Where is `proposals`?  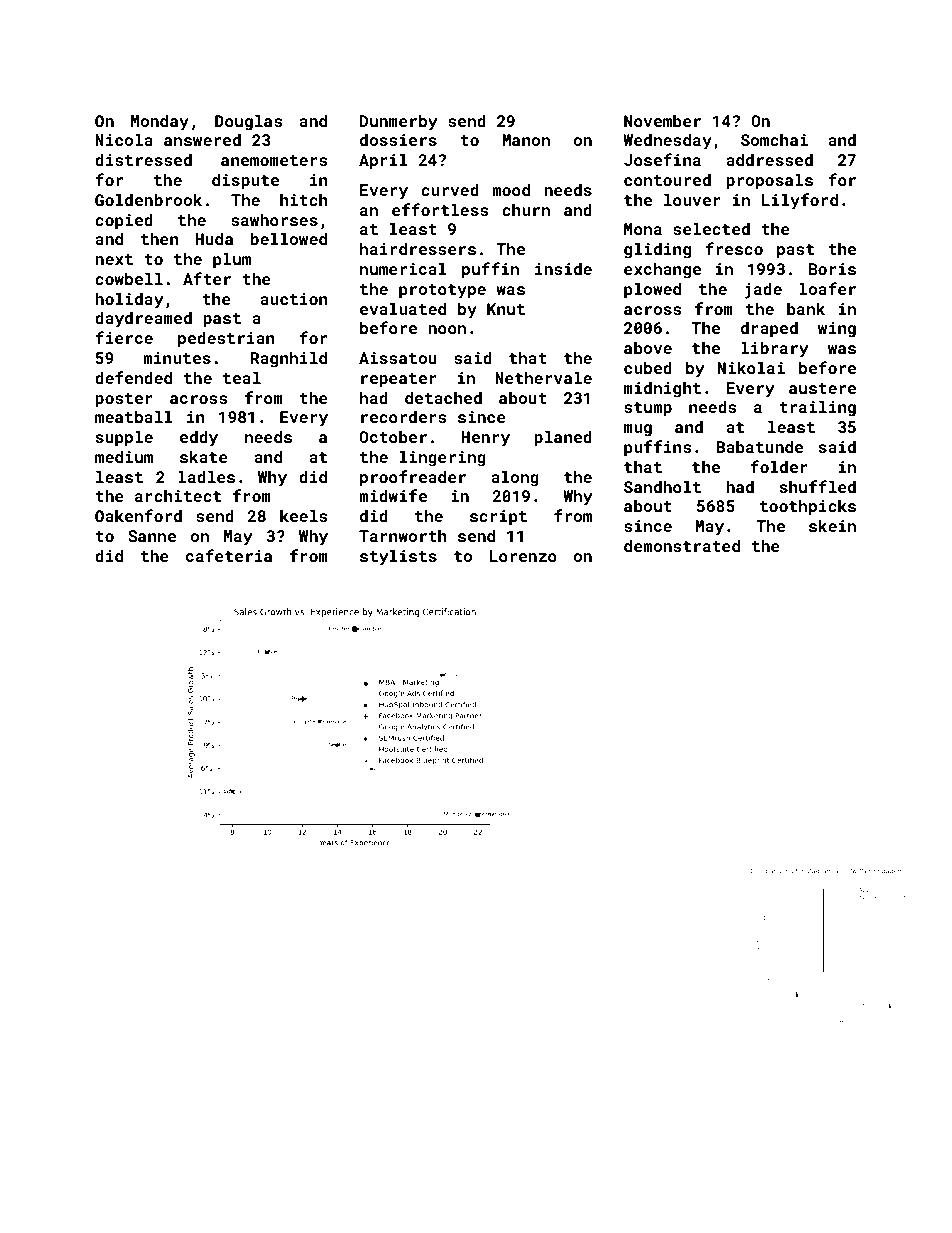
proposals is located at coordinates (769, 181).
